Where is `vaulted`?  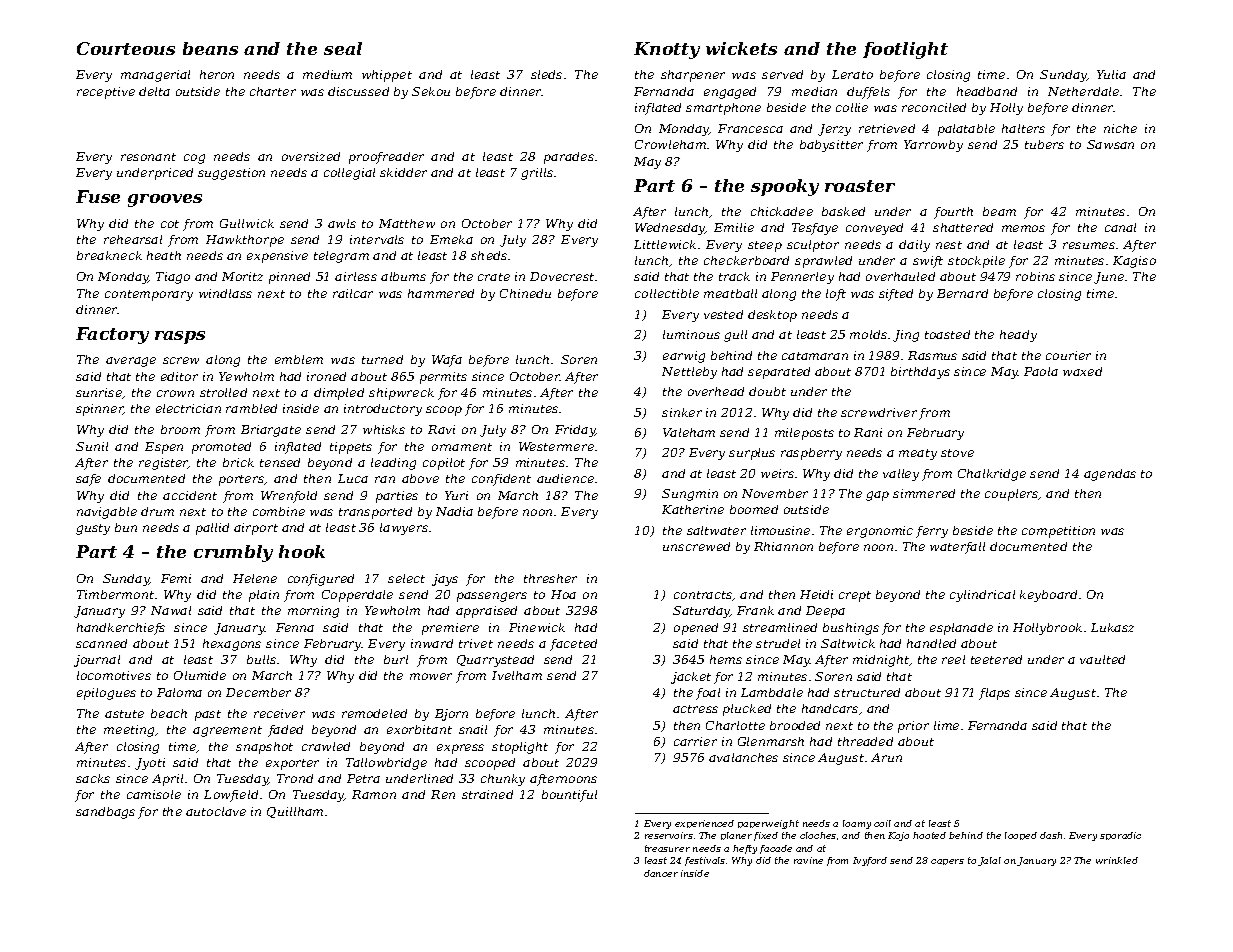 vaulted is located at coordinates (1102, 659).
